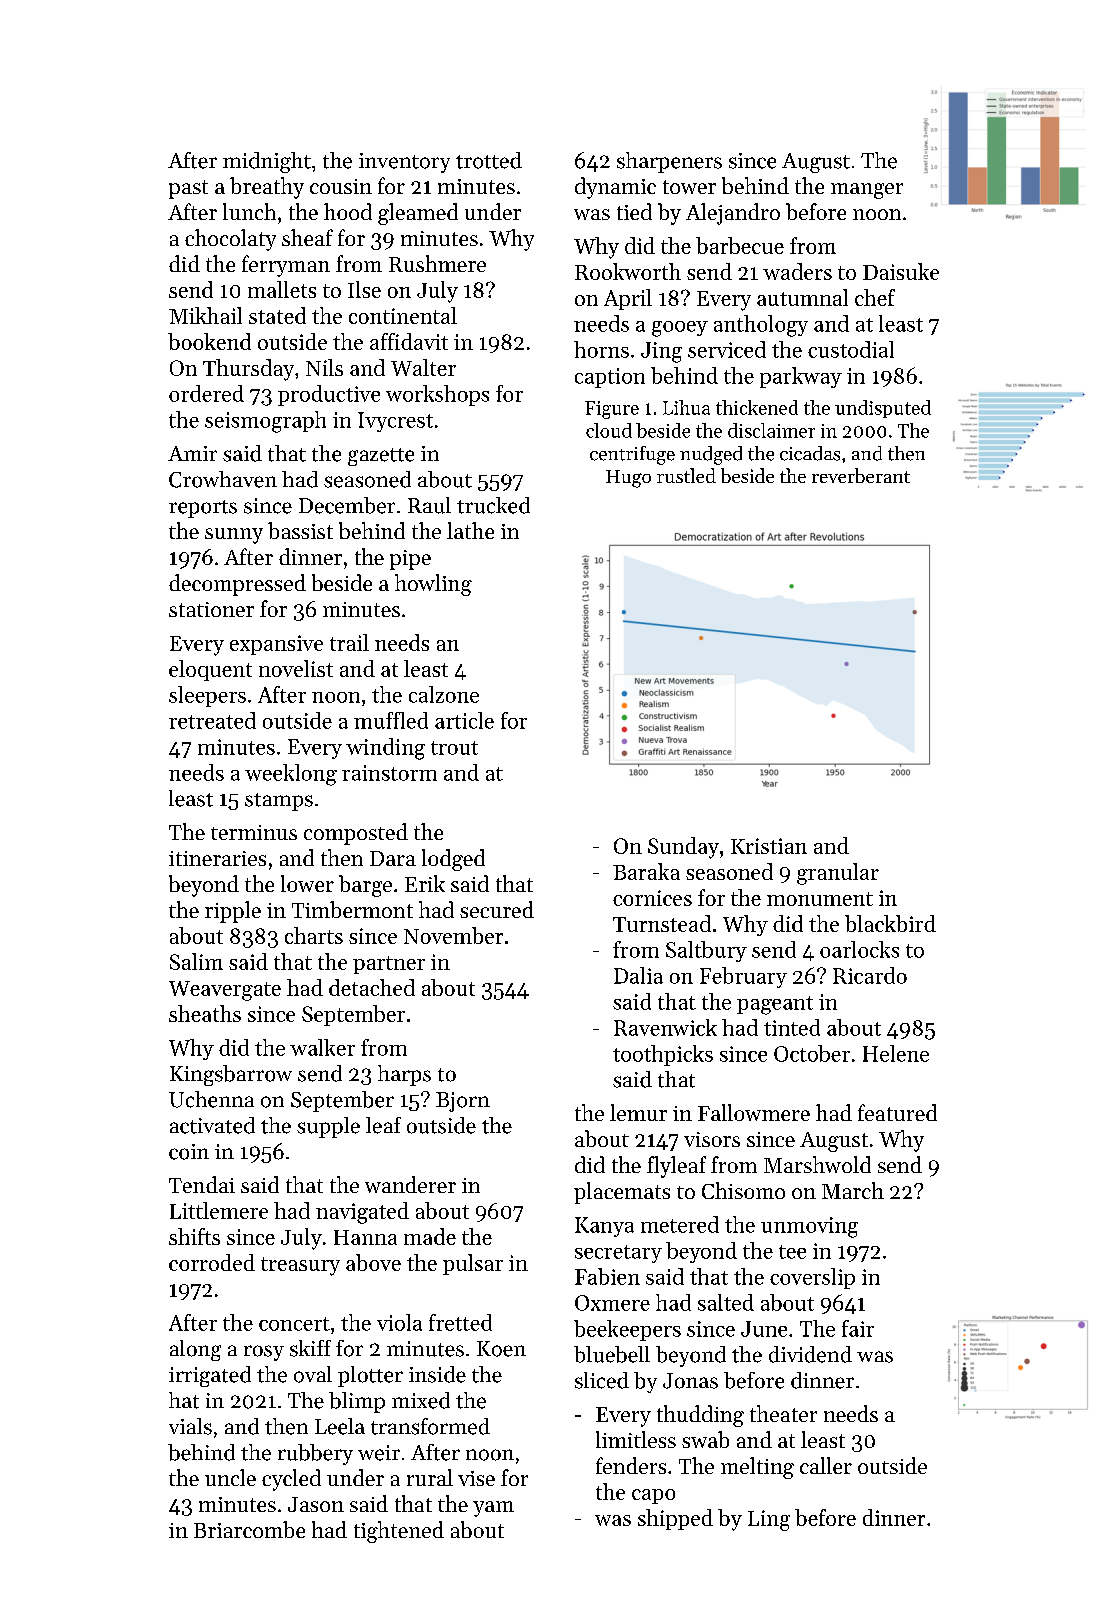 The image size is (1110, 1608). What do you see at coordinates (769, 846) in the page?
I see `Kristian` at bounding box center [769, 846].
